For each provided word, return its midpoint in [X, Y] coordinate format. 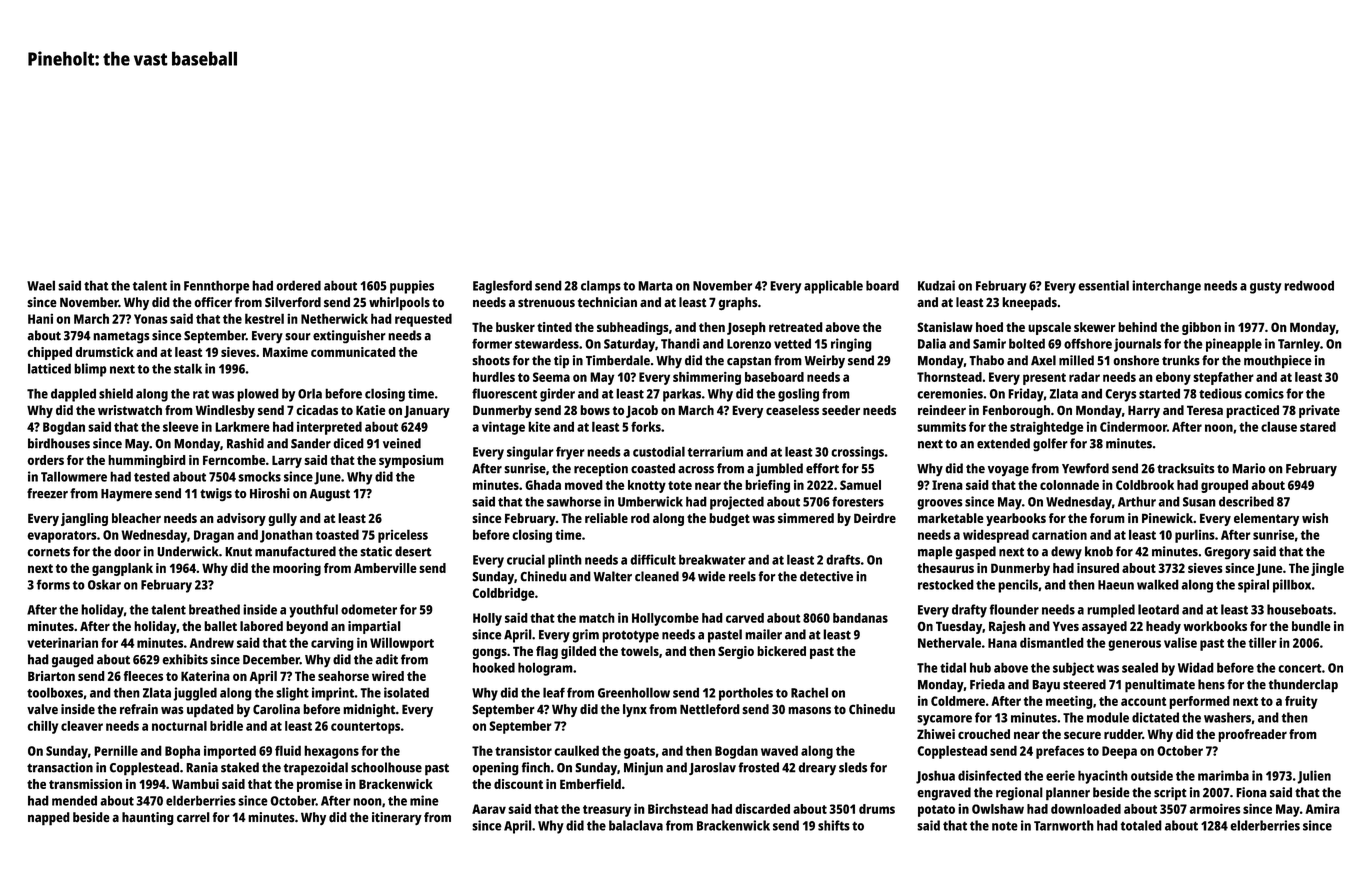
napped [49, 819]
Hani [40, 319]
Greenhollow [634, 692]
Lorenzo [749, 344]
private [1319, 411]
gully [282, 519]
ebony [1173, 378]
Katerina [205, 676]
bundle [1311, 626]
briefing [767, 486]
